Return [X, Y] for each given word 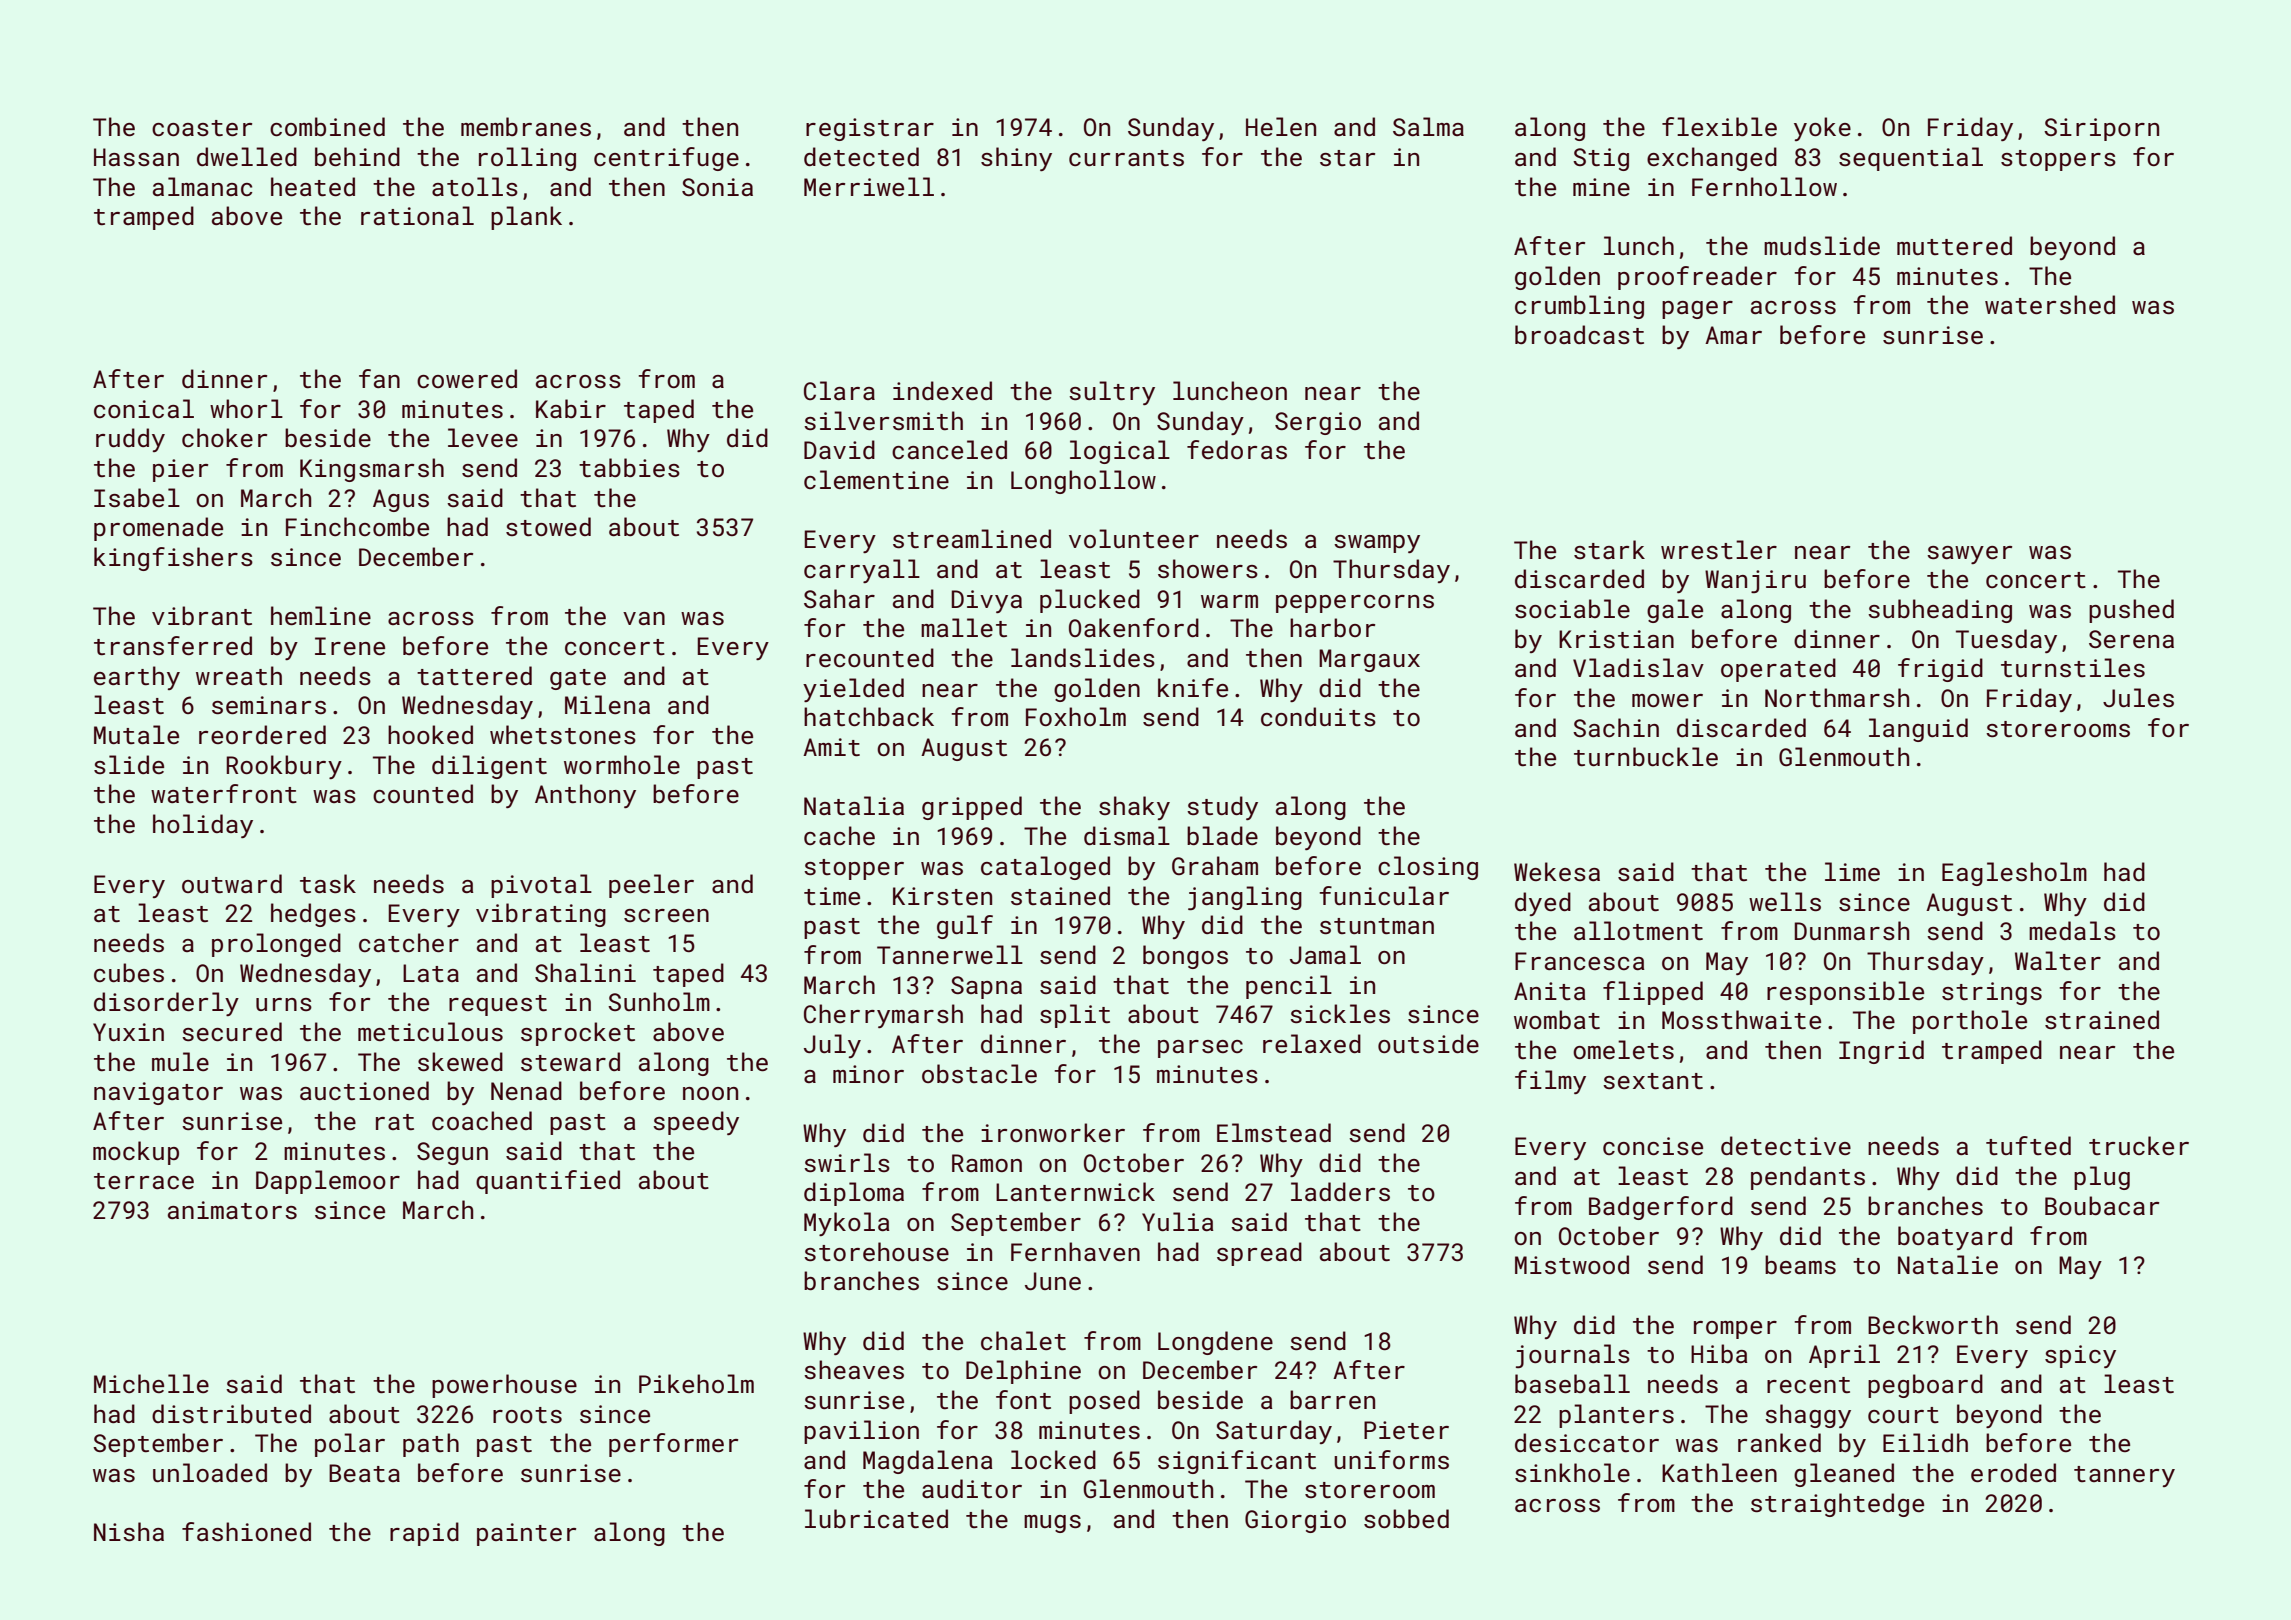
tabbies [629, 467]
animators [232, 1210]
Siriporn [2101, 129]
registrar [870, 129]
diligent [489, 767]
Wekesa [1557, 871]
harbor [1332, 627]
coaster [202, 128]
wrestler [1719, 549]
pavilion [861, 1432]
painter [526, 1534]
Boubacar [2102, 1205]
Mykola [847, 1224]
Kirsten [942, 896]
